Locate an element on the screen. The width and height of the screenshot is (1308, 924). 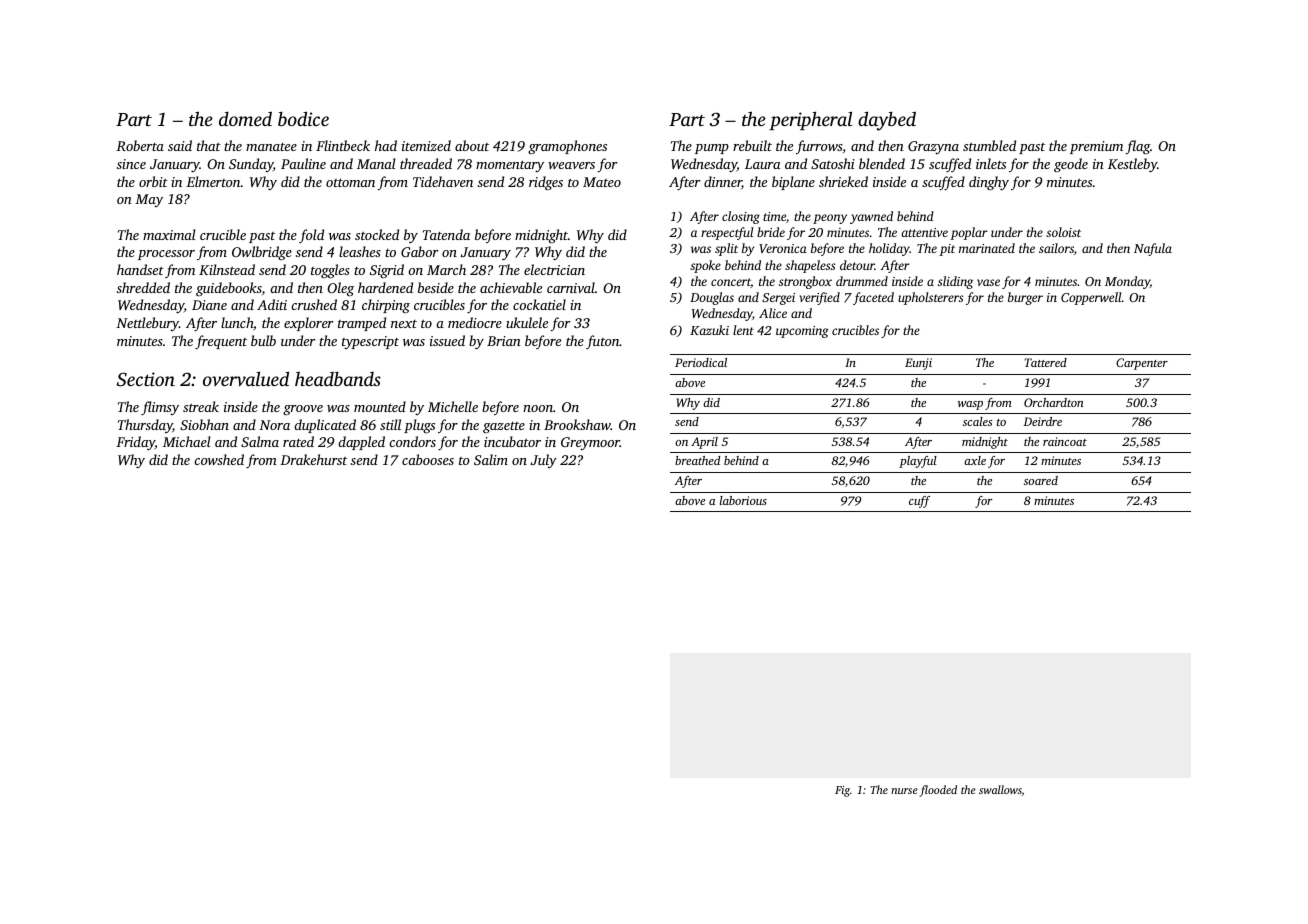
soared is located at coordinates (1041, 480).
